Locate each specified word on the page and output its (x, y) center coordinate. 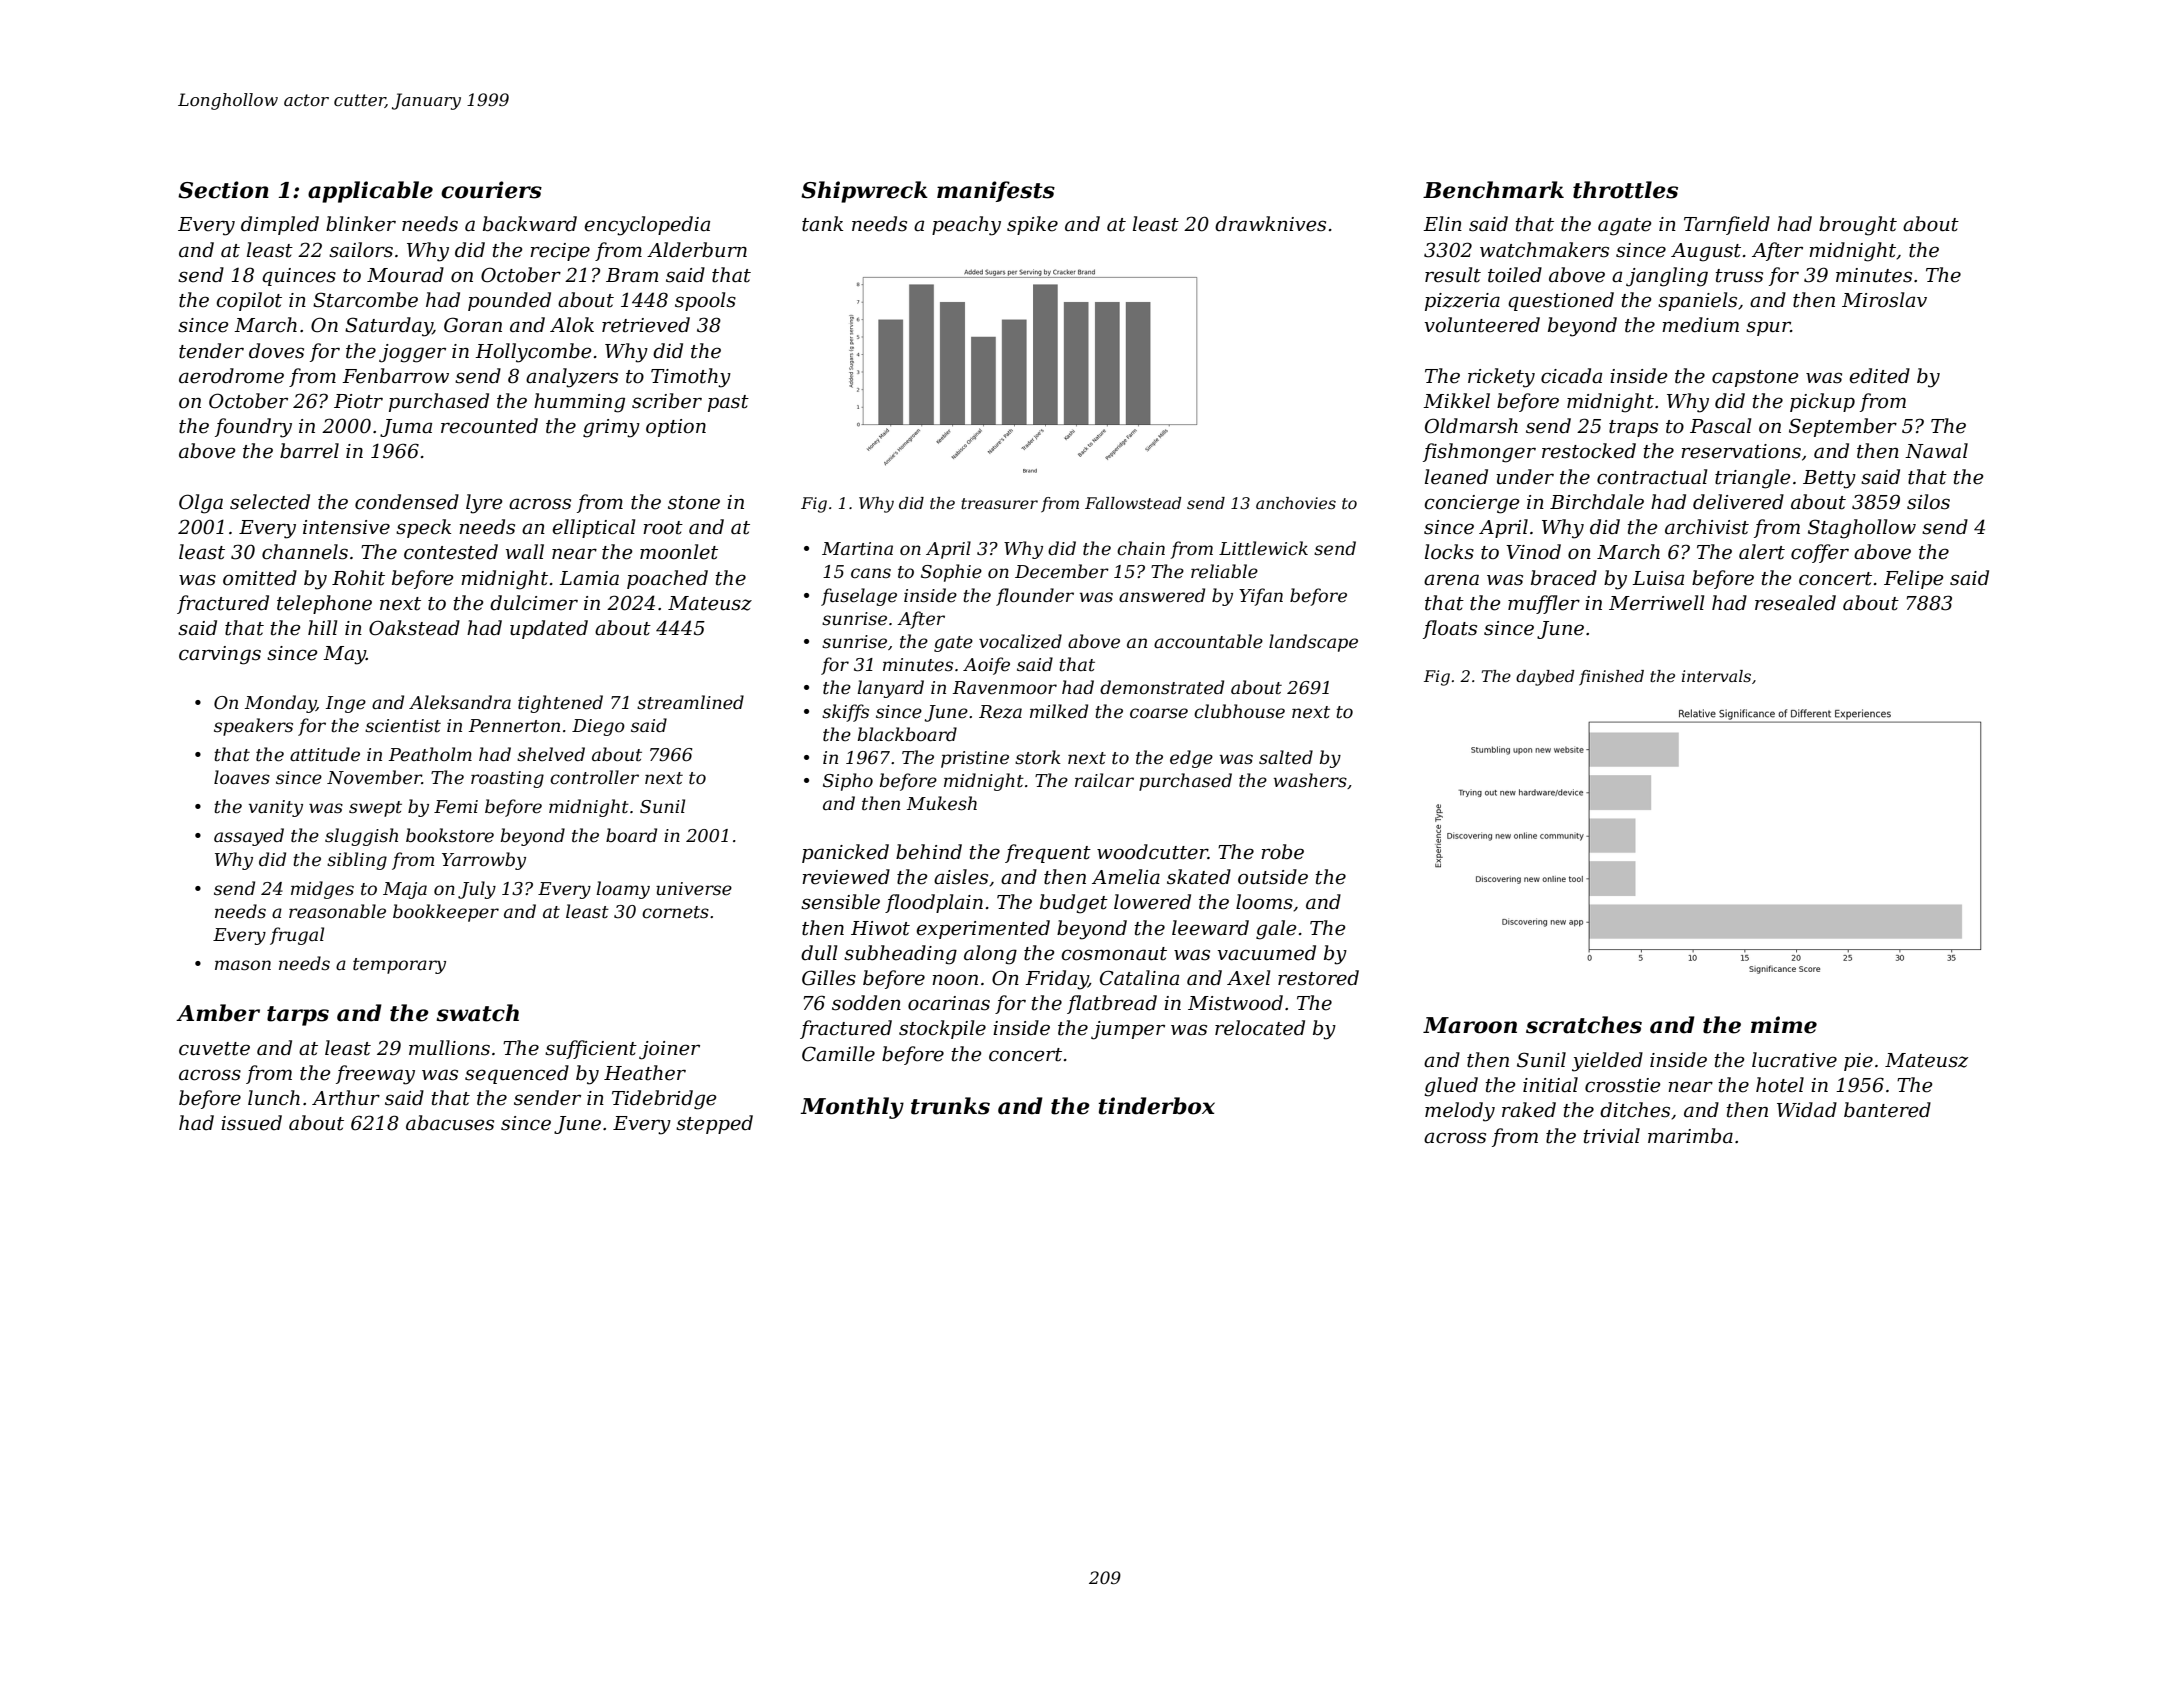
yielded (1607, 1062)
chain (1141, 548)
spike (1032, 225)
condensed (407, 502)
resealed (1795, 603)
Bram (632, 275)
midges (322, 890)
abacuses (450, 1123)
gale (1276, 930)
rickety (1501, 378)
